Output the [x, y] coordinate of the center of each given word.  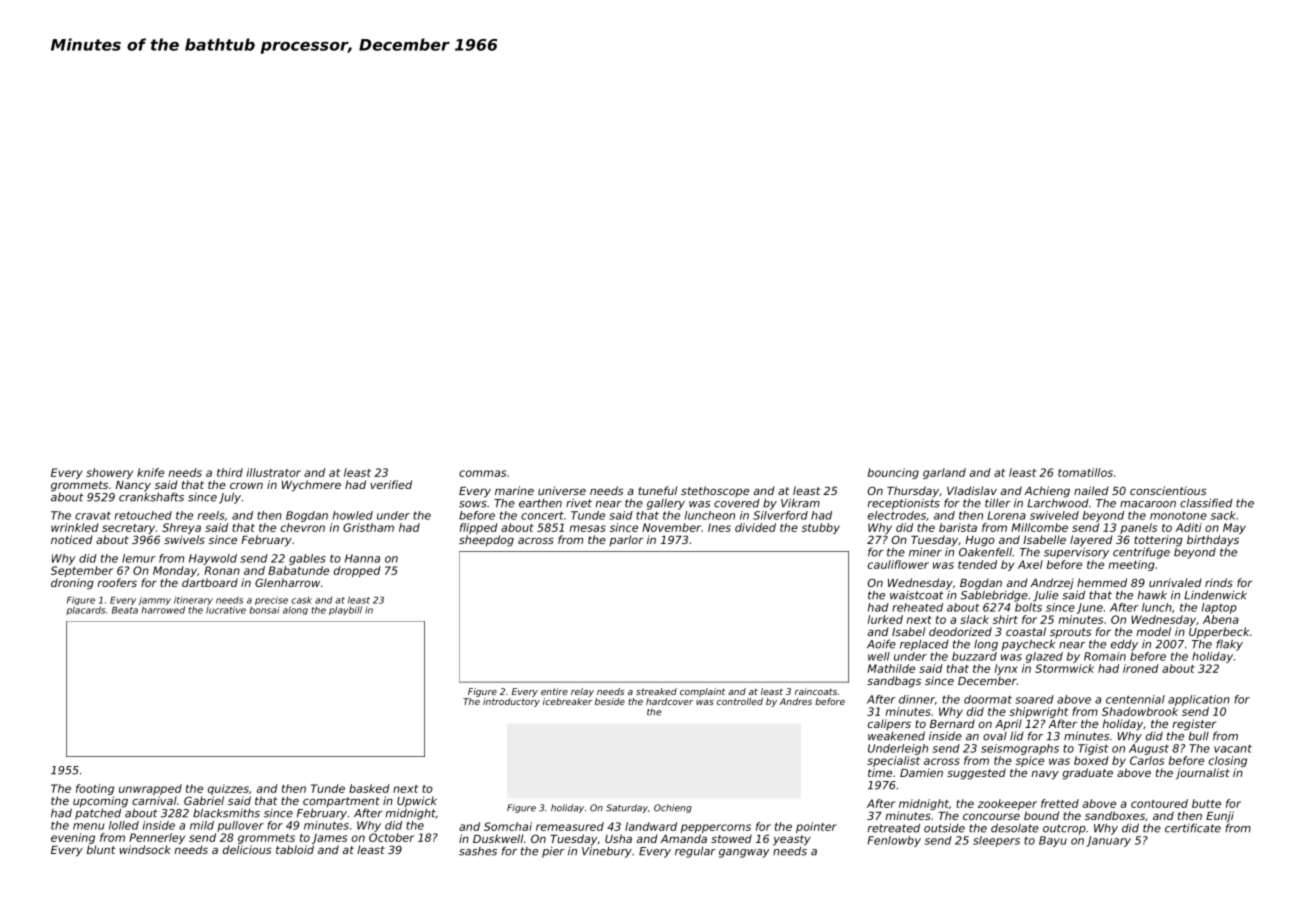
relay [582, 692]
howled [353, 515]
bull [1199, 736]
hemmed [1102, 582]
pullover [240, 826]
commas [482, 473]
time [880, 772]
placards [85, 610]
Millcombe [1039, 527]
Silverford [780, 515]
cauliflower [898, 564]
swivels [184, 539]
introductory [511, 702]
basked [369, 788]
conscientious [1168, 490]
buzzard [974, 656]
